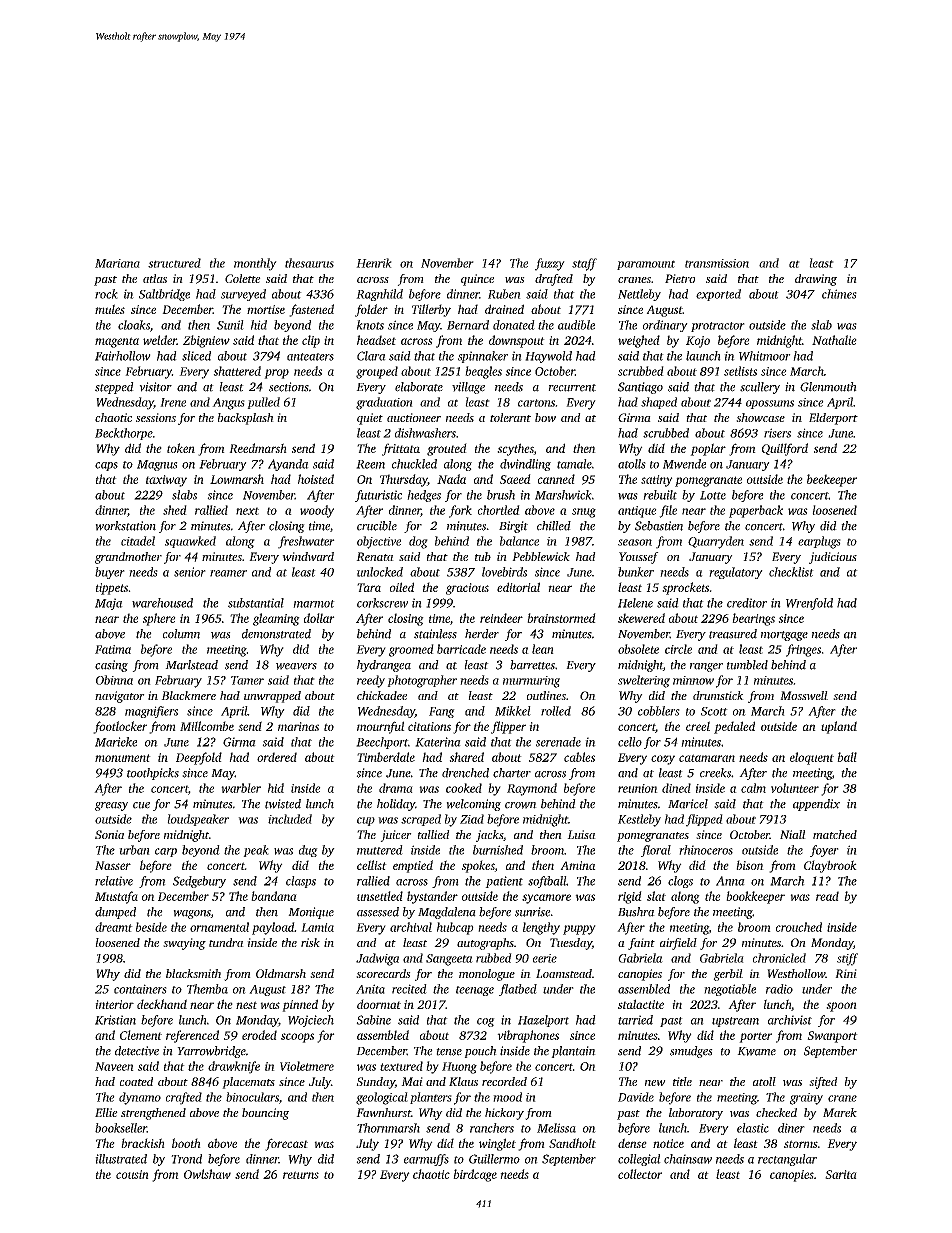  Describe the element at coordinates (532, 789) in the screenshot. I see `Raymond` at that location.
